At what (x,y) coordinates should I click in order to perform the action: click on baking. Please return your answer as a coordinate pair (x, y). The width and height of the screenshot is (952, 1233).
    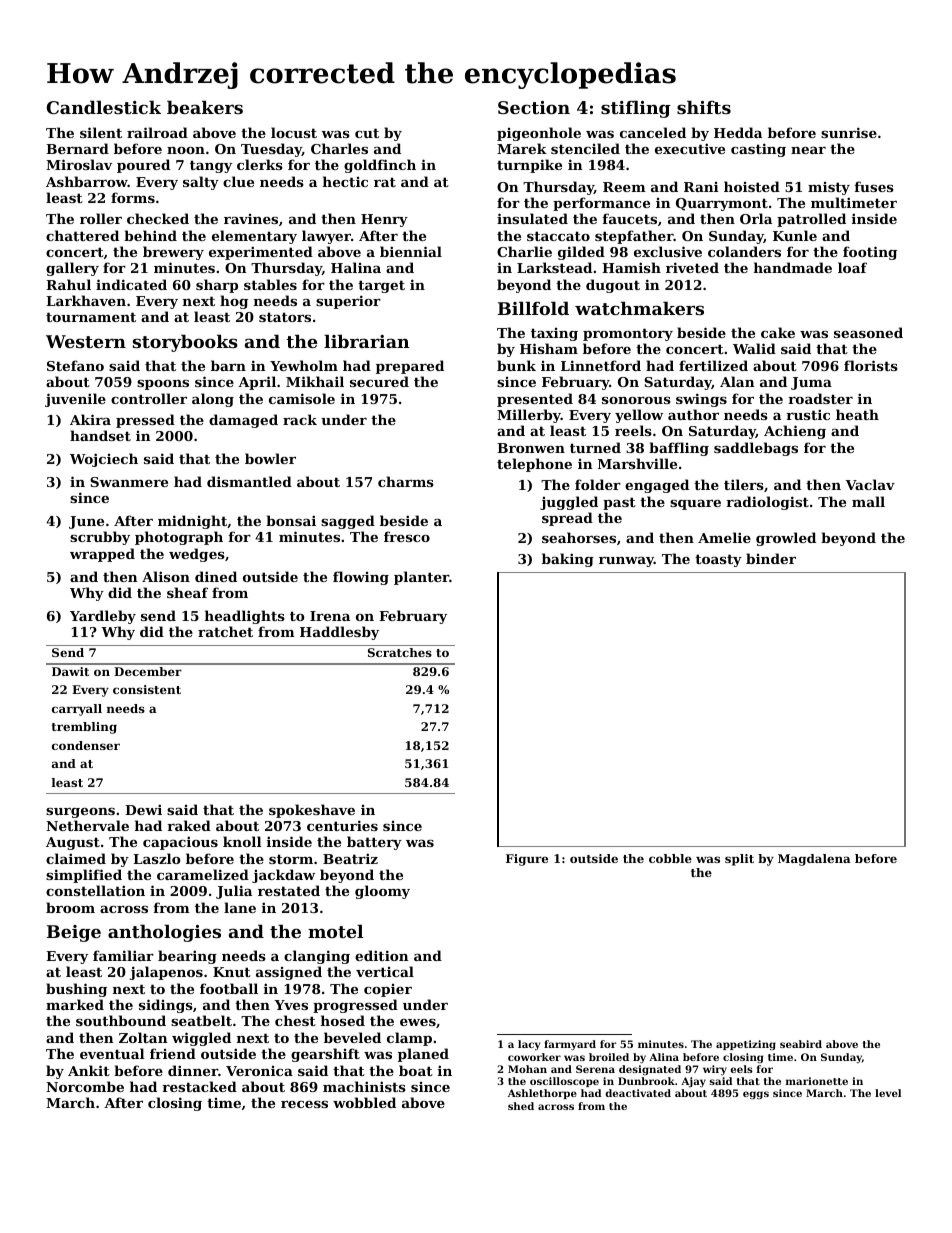
    Looking at the image, I should click on (568, 560).
